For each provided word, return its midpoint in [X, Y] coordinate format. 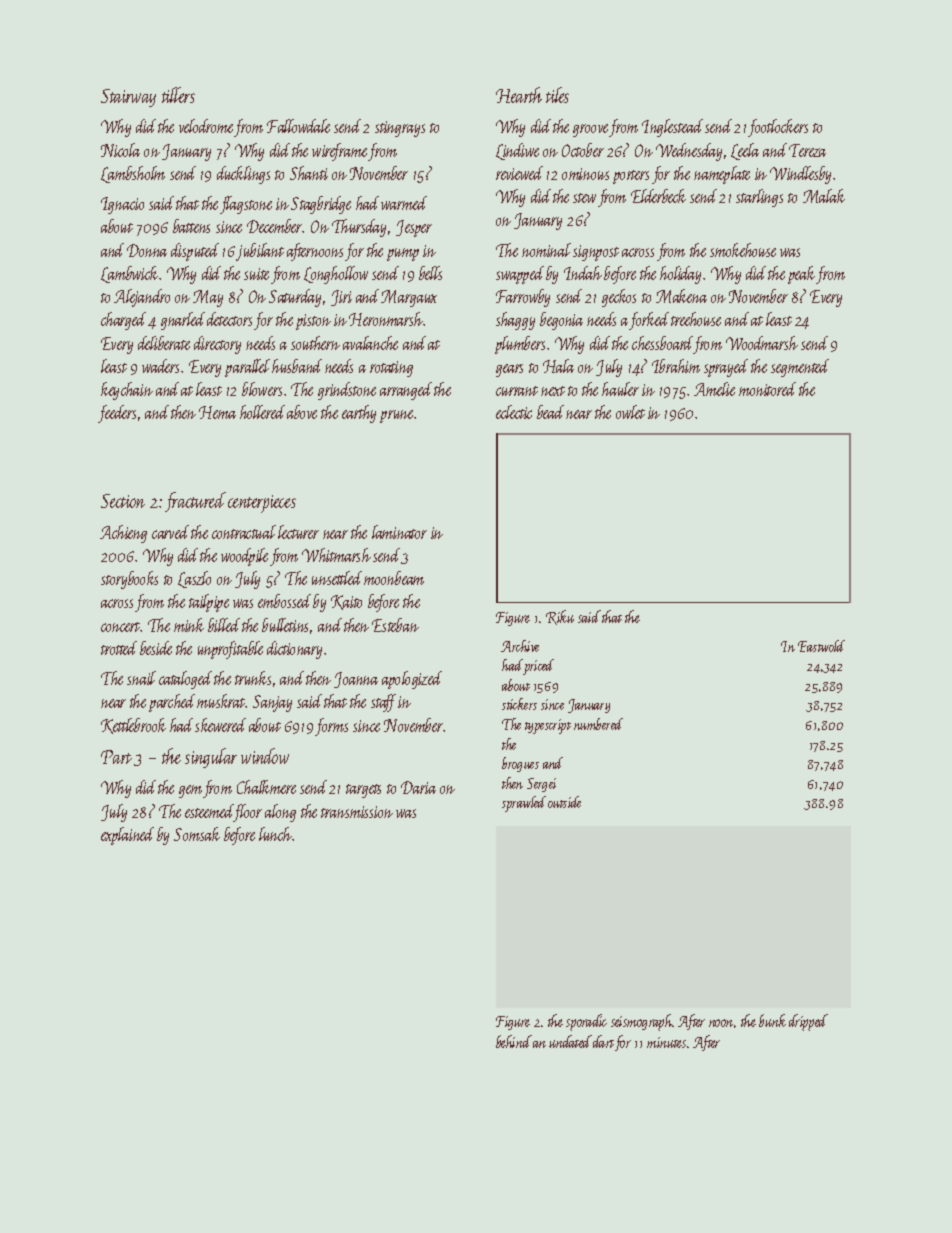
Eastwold [821, 646]
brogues [520, 764]
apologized [412, 680]
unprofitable [230, 650]
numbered [598, 724]
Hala [558, 366]
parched [172, 703]
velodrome [206, 126]
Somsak [197, 834]
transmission [357, 812]
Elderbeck [658, 196]
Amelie [714, 389]
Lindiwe [517, 151]
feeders [117, 414]
